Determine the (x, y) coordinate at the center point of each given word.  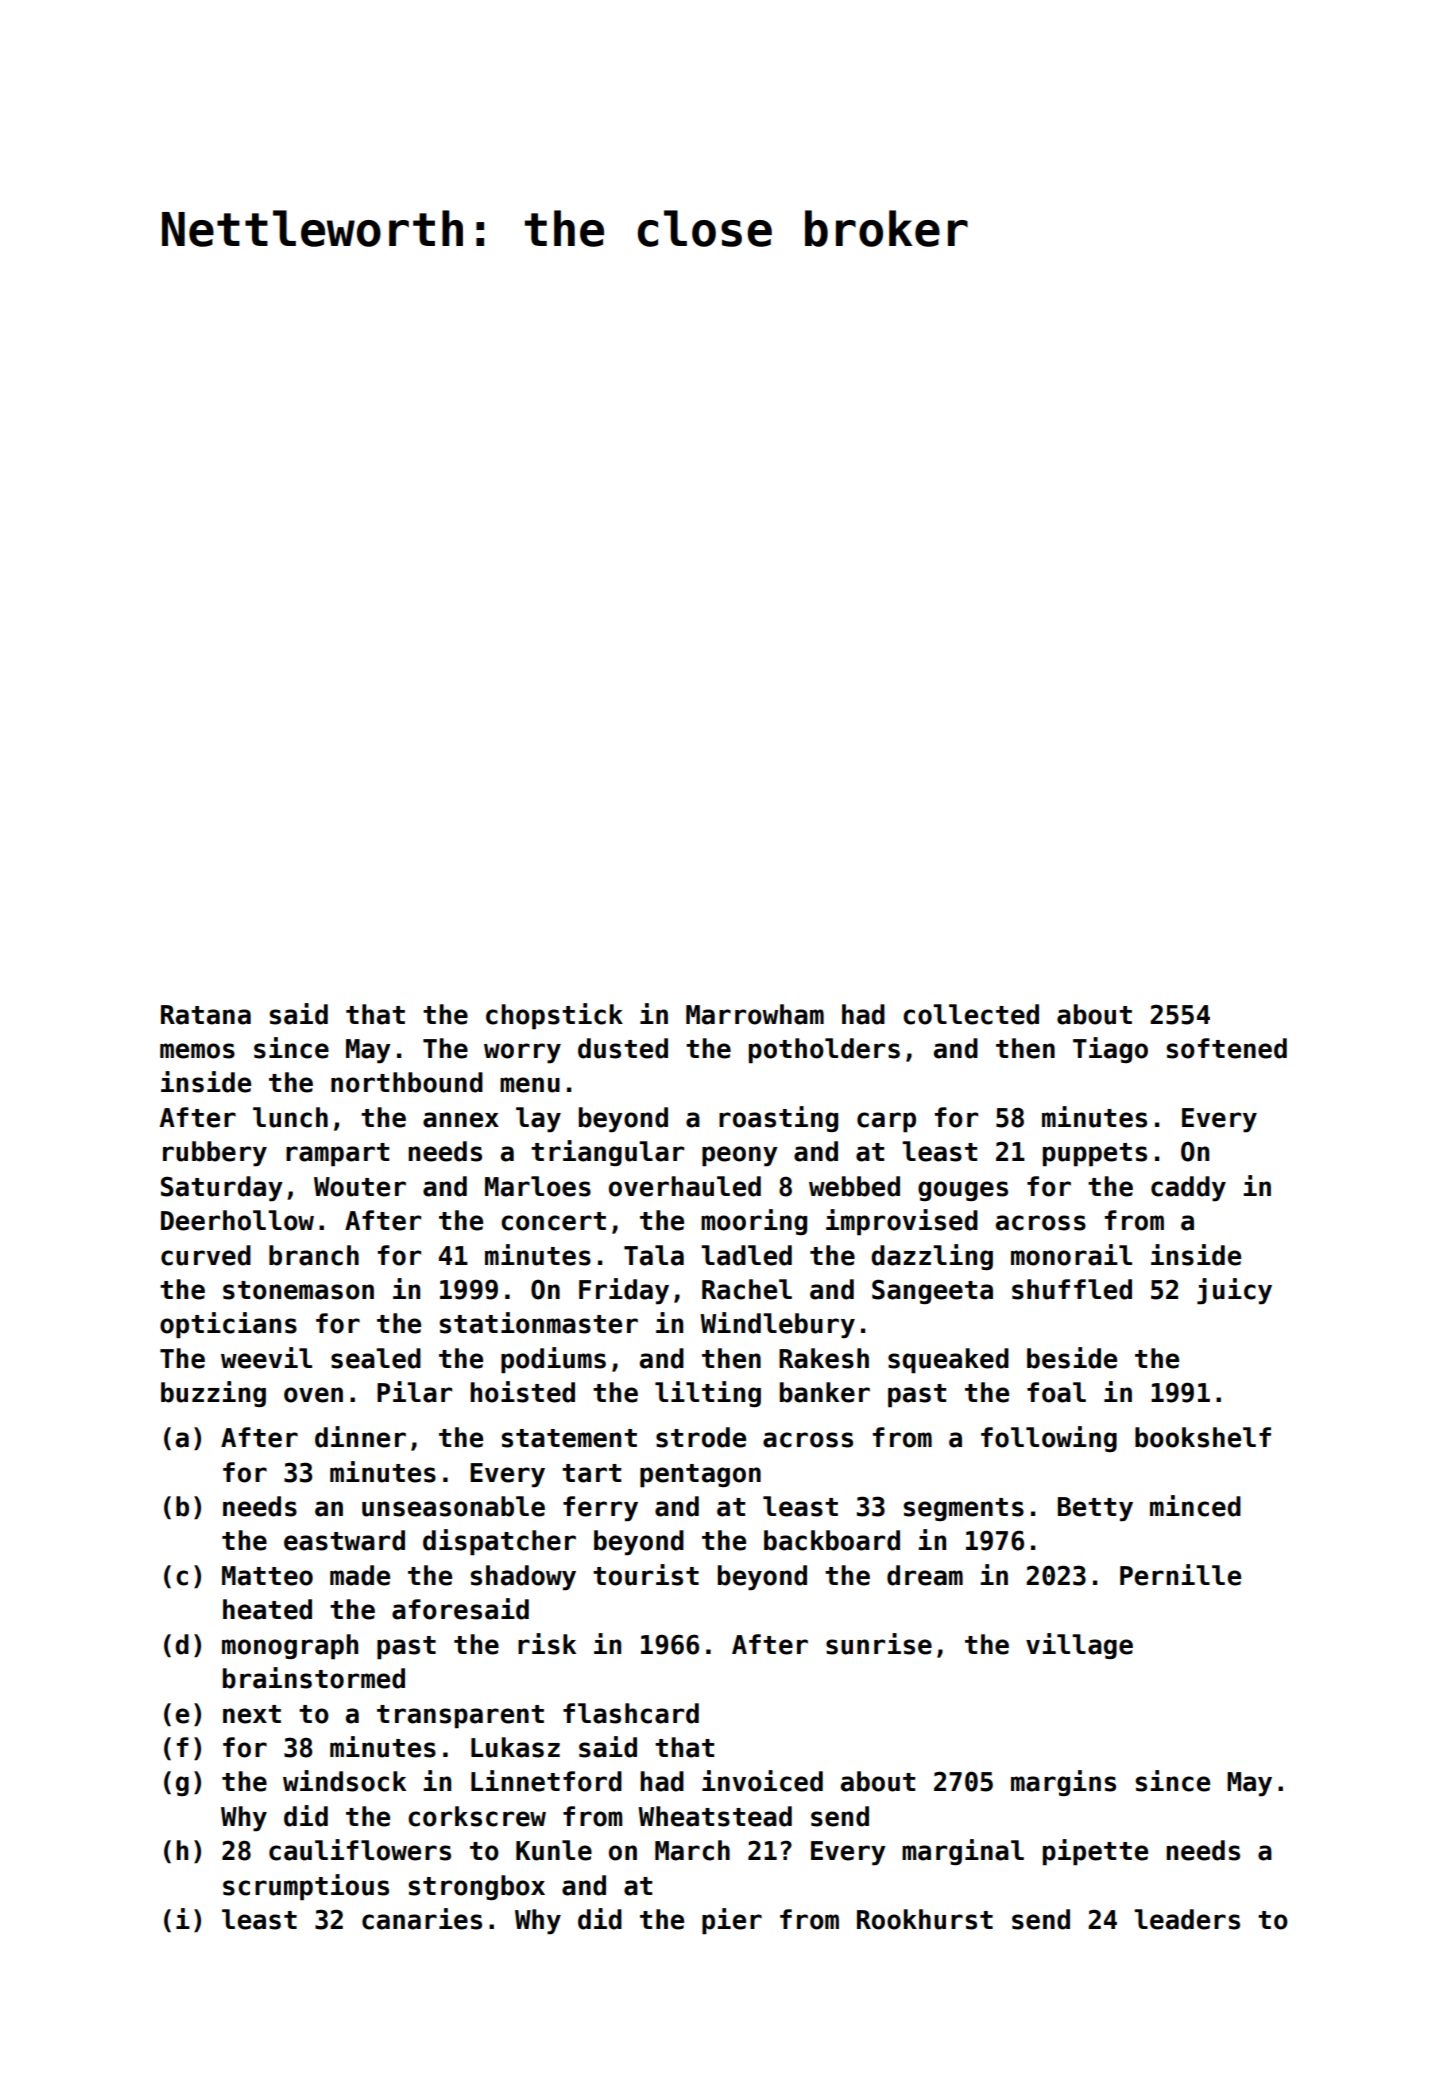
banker (825, 1392)
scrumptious (306, 1887)
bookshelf (1203, 1437)
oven (313, 1395)
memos (197, 1051)
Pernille (1180, 1575)
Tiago (1110, 1050)
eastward (344, 1540)
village (1079, 1646)
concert (553, 1221)
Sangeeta (932, 1291)
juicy (1234, 1291)
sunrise (879, 1644)
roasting (778, 1119)
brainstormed (314, 1678)
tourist (646, 1575)
